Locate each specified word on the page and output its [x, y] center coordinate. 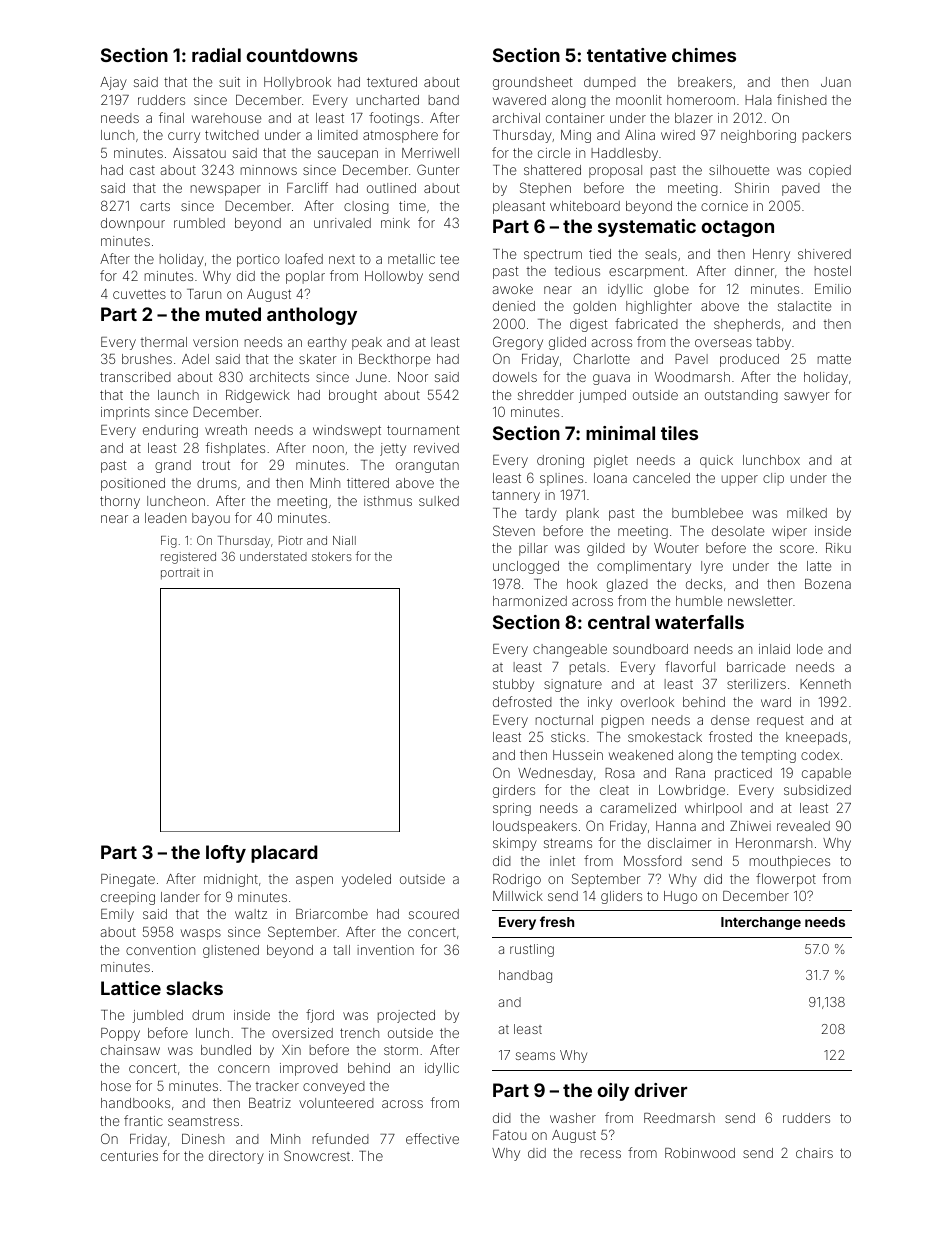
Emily [117, 915]
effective [432, 1138]
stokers [332, 556]
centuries [129, 1156]
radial [216, 55]
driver [661, 1090]
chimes [704, 55]
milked [807, 513]
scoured [434, 914]
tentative [627, 55]
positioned [133, 484]
